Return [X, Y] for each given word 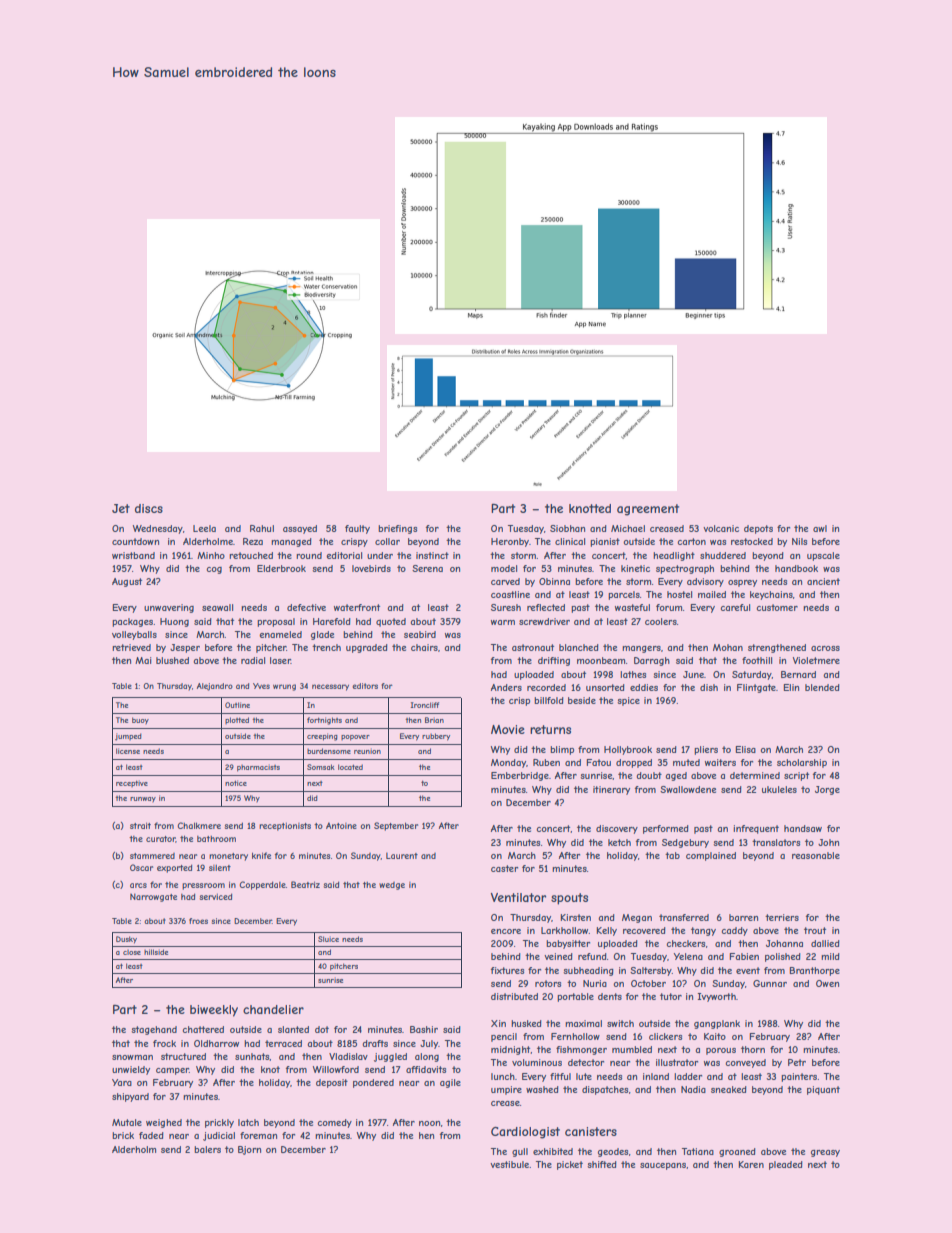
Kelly [607, 931]
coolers [661, 621]
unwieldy [131, 1070]
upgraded [367, 648]
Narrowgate [153, 897]
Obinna [554, 581]
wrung [284, 687]
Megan [637, 918]
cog [214, 570]
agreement [648, 510]
